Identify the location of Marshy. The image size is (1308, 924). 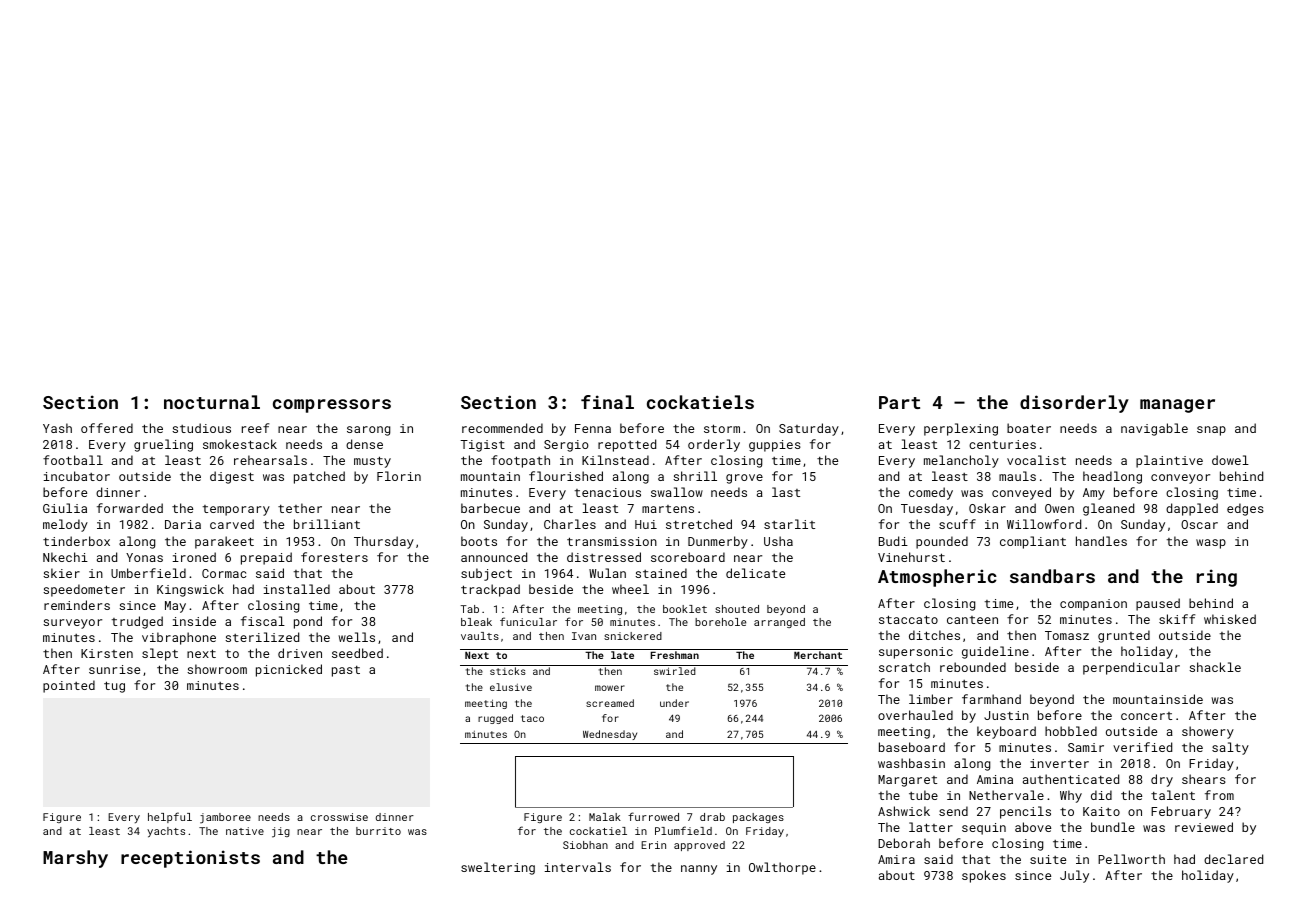
(75, 859).
